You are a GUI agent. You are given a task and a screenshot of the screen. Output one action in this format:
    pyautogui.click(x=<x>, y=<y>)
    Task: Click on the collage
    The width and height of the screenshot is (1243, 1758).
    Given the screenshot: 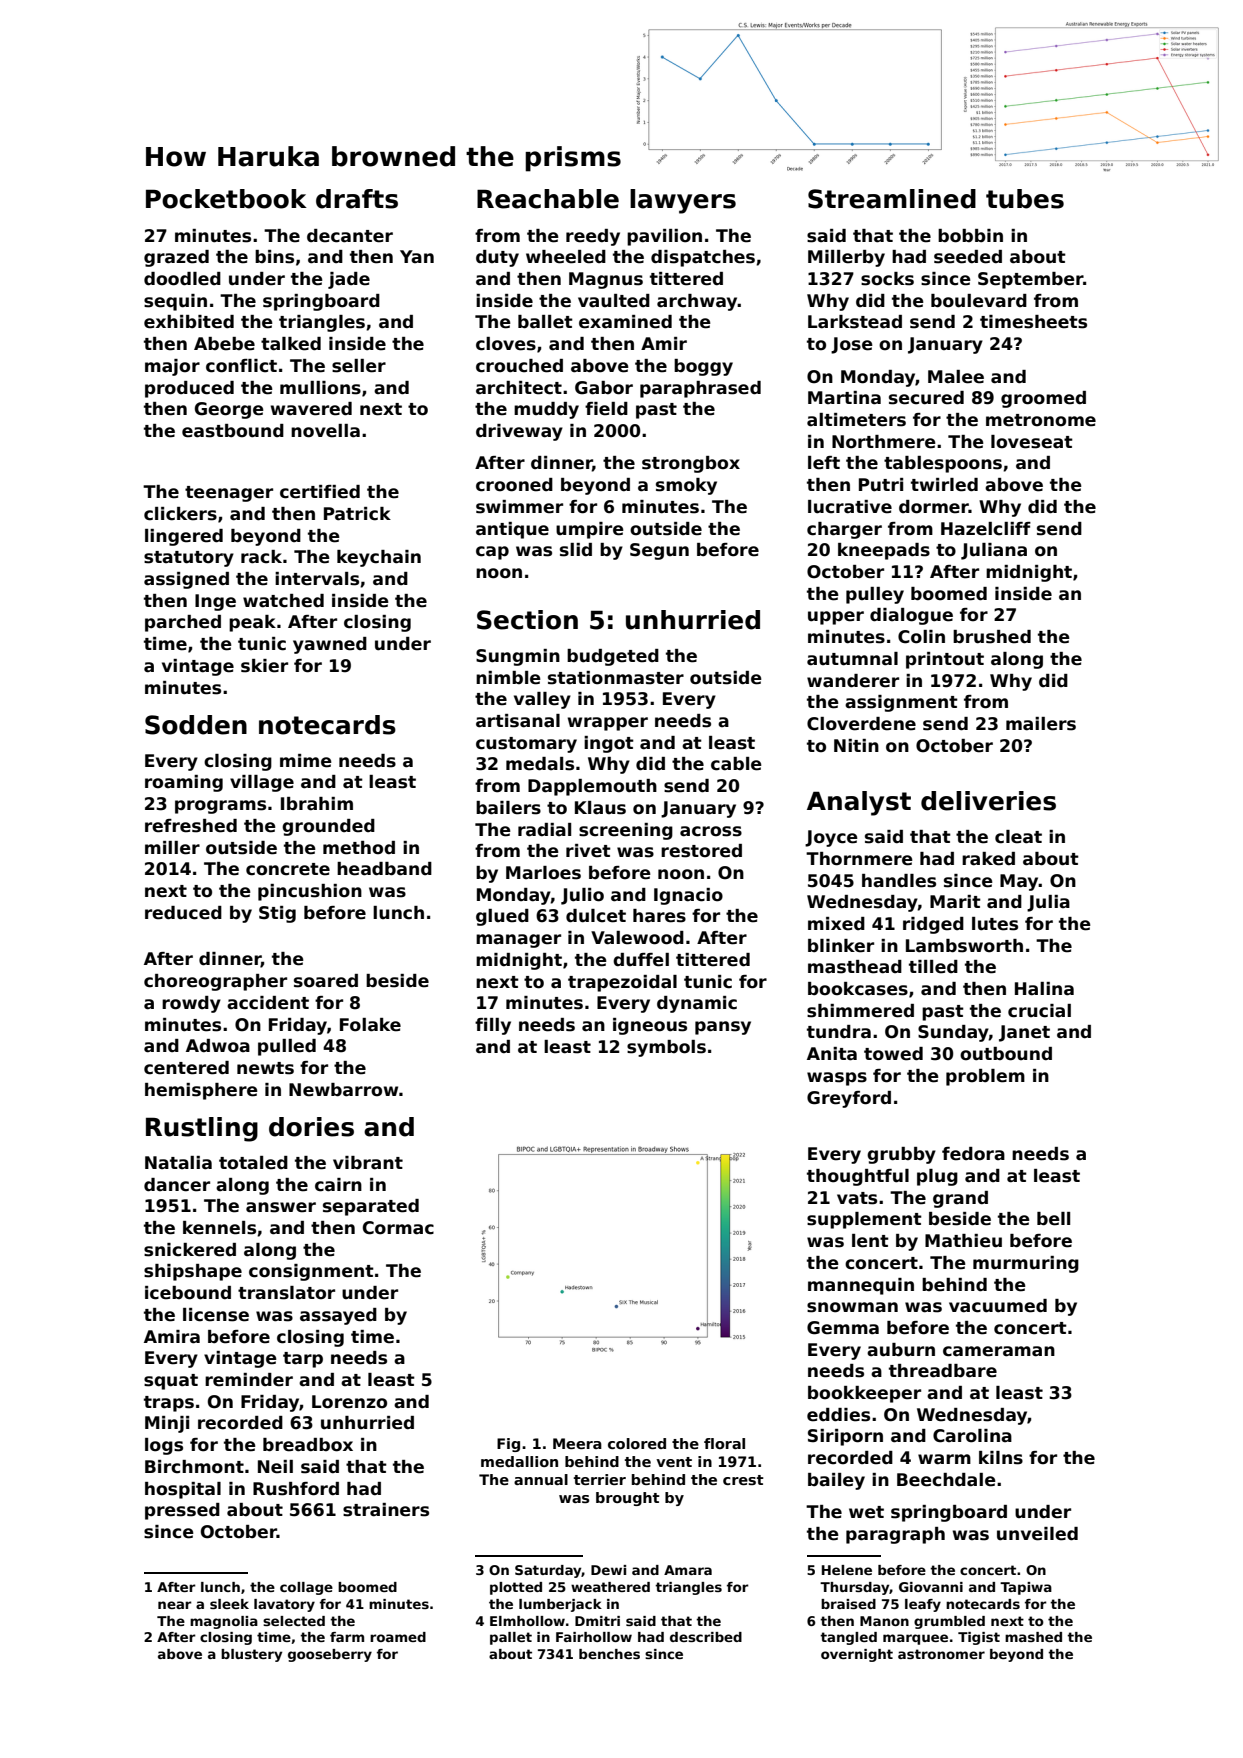 What is the action you would take?
    pyautogui.click(x=306, y=1588)
